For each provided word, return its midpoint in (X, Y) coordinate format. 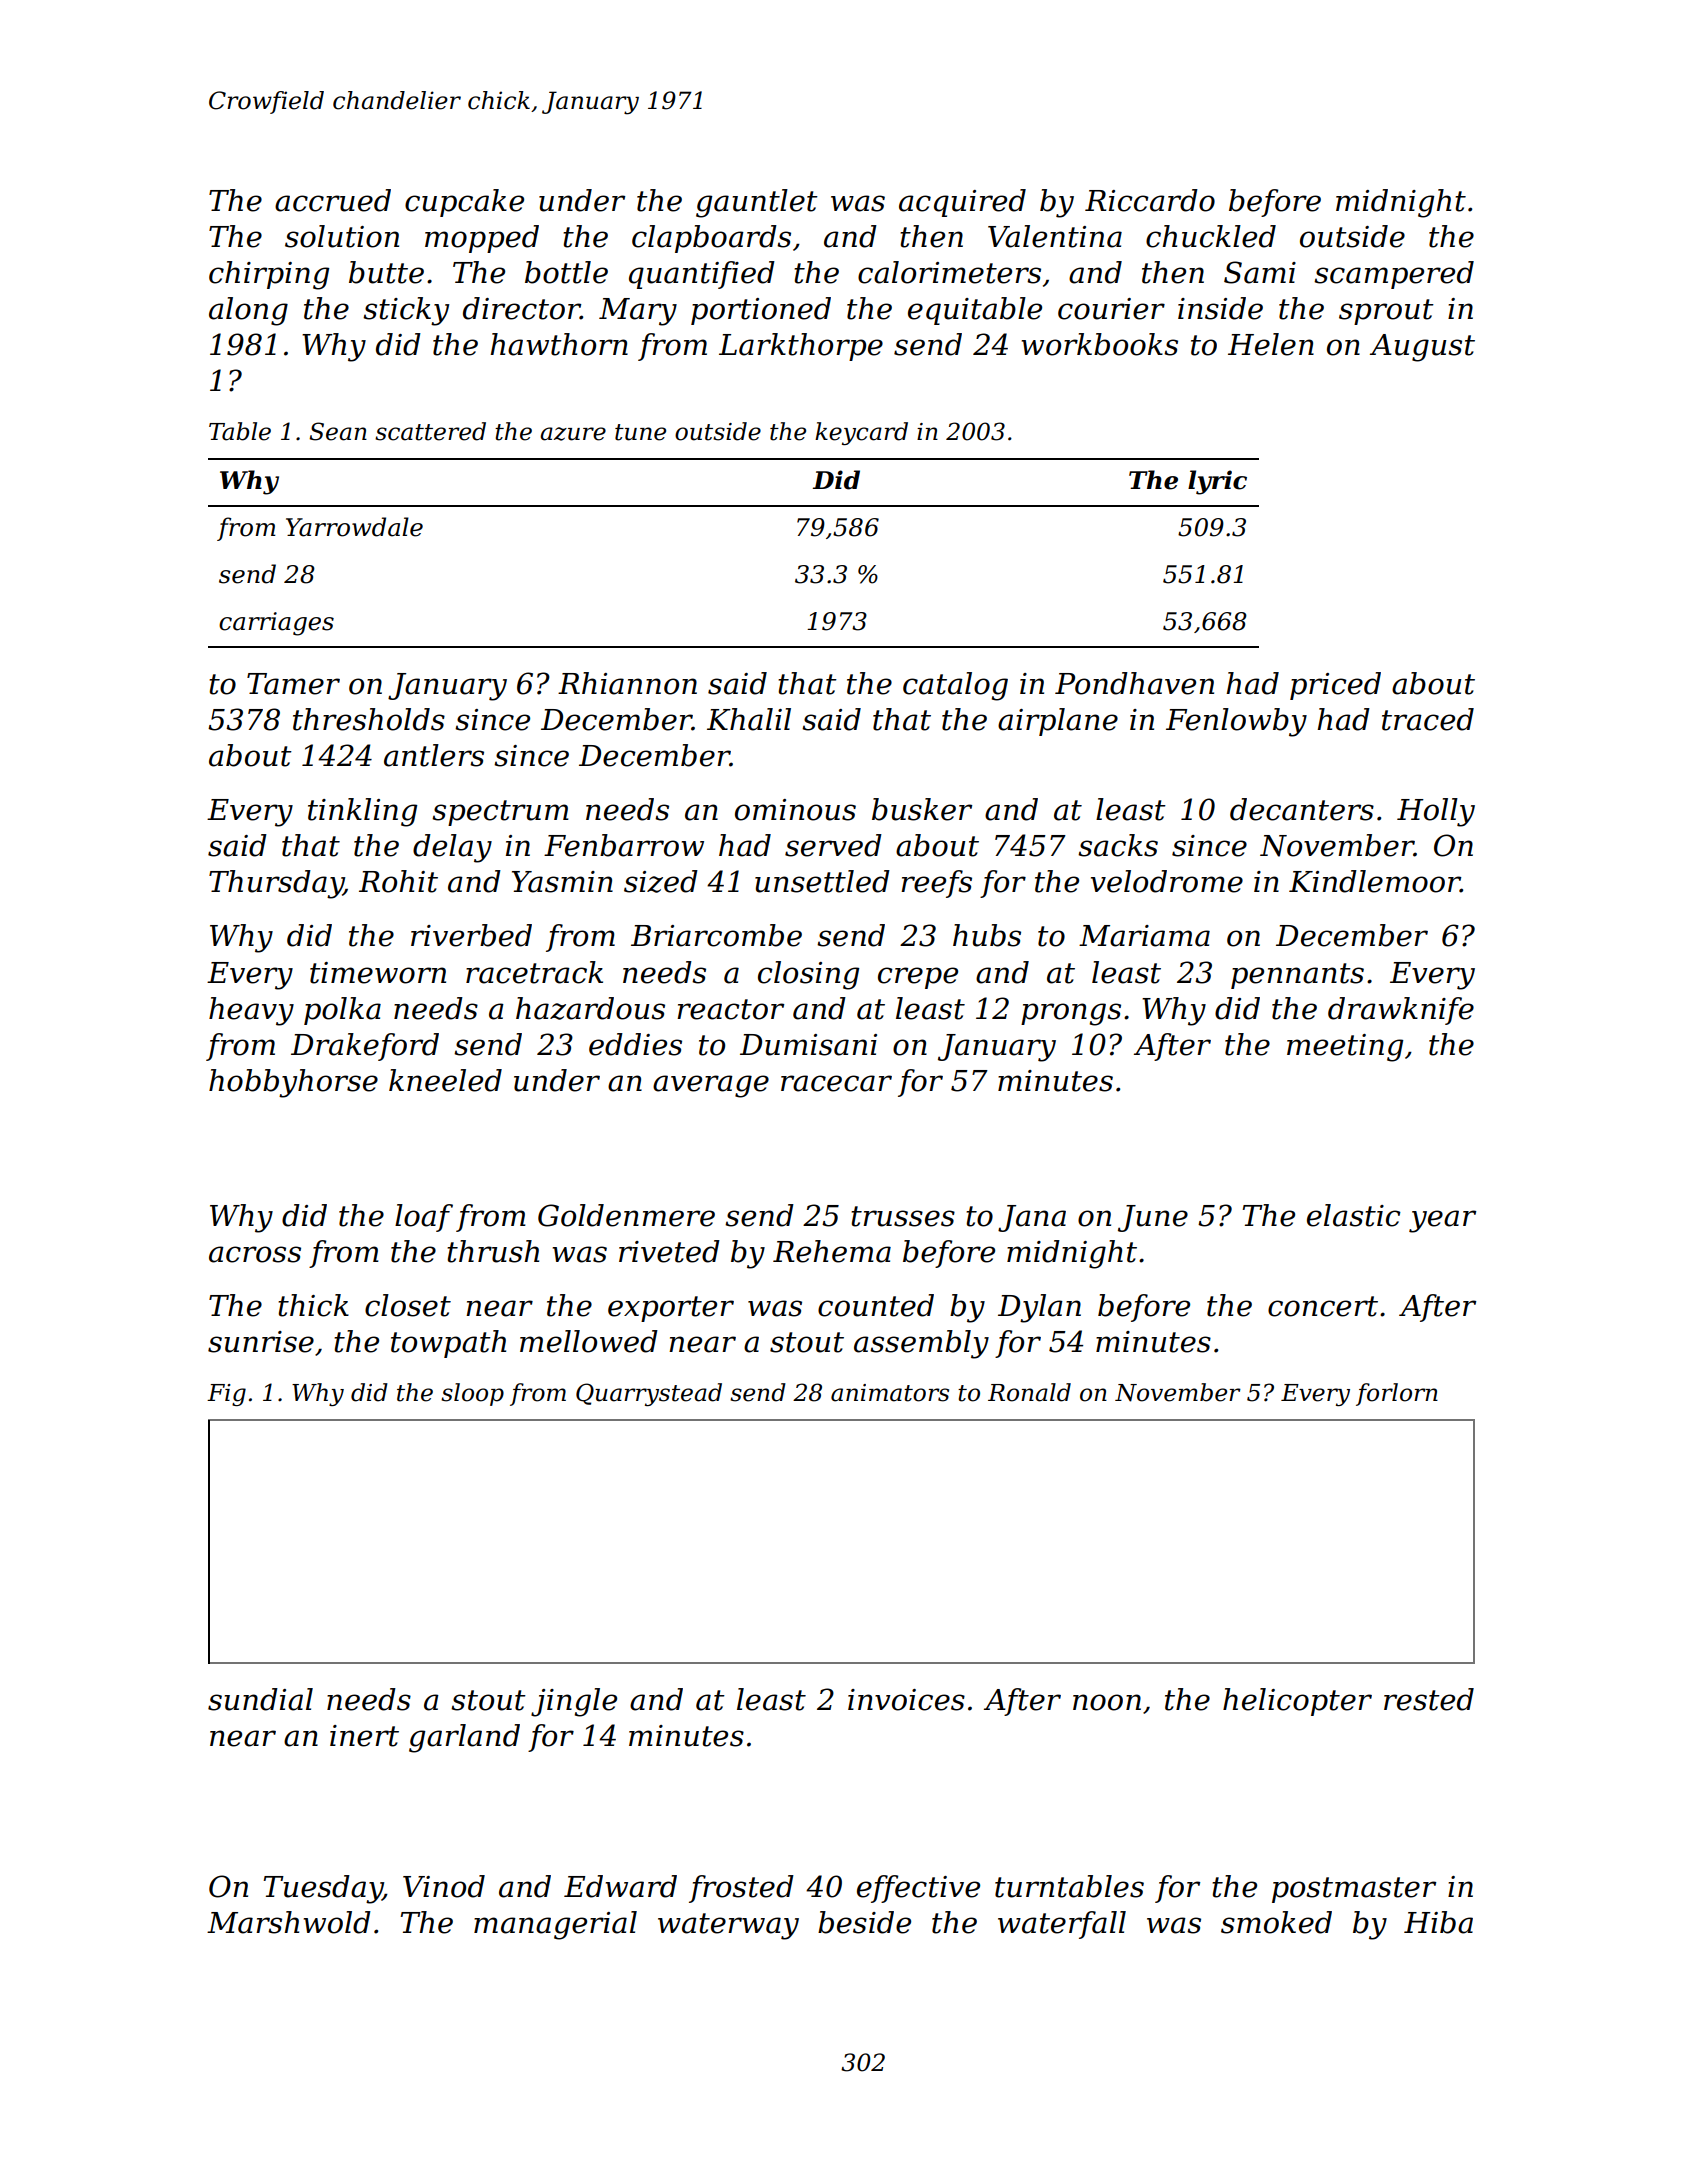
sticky (406, 311)
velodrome (1167, 881)
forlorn (1397, 1394)
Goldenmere (626, 1215)
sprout (1386, 312)
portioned (761, 311)
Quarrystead (649, 1394)
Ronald (1029, 1392)
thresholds (369, 719)
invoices (906, 1700)
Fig (226, 1395)
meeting (1345, 1048)
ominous (795, 810)
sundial (260, 1699)
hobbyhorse (293, 1083)
